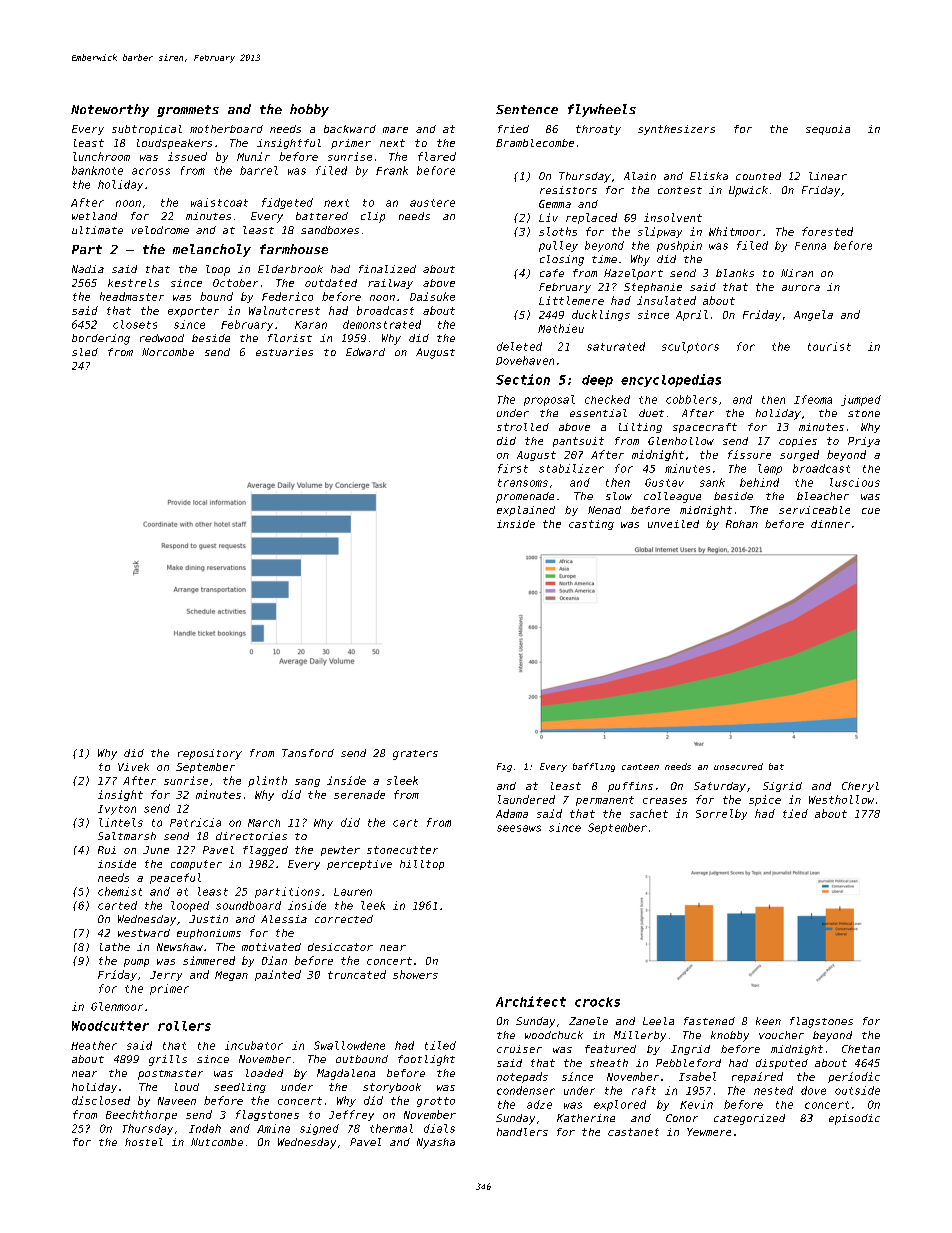  I want to click on sculptors, so click(690, 347).
